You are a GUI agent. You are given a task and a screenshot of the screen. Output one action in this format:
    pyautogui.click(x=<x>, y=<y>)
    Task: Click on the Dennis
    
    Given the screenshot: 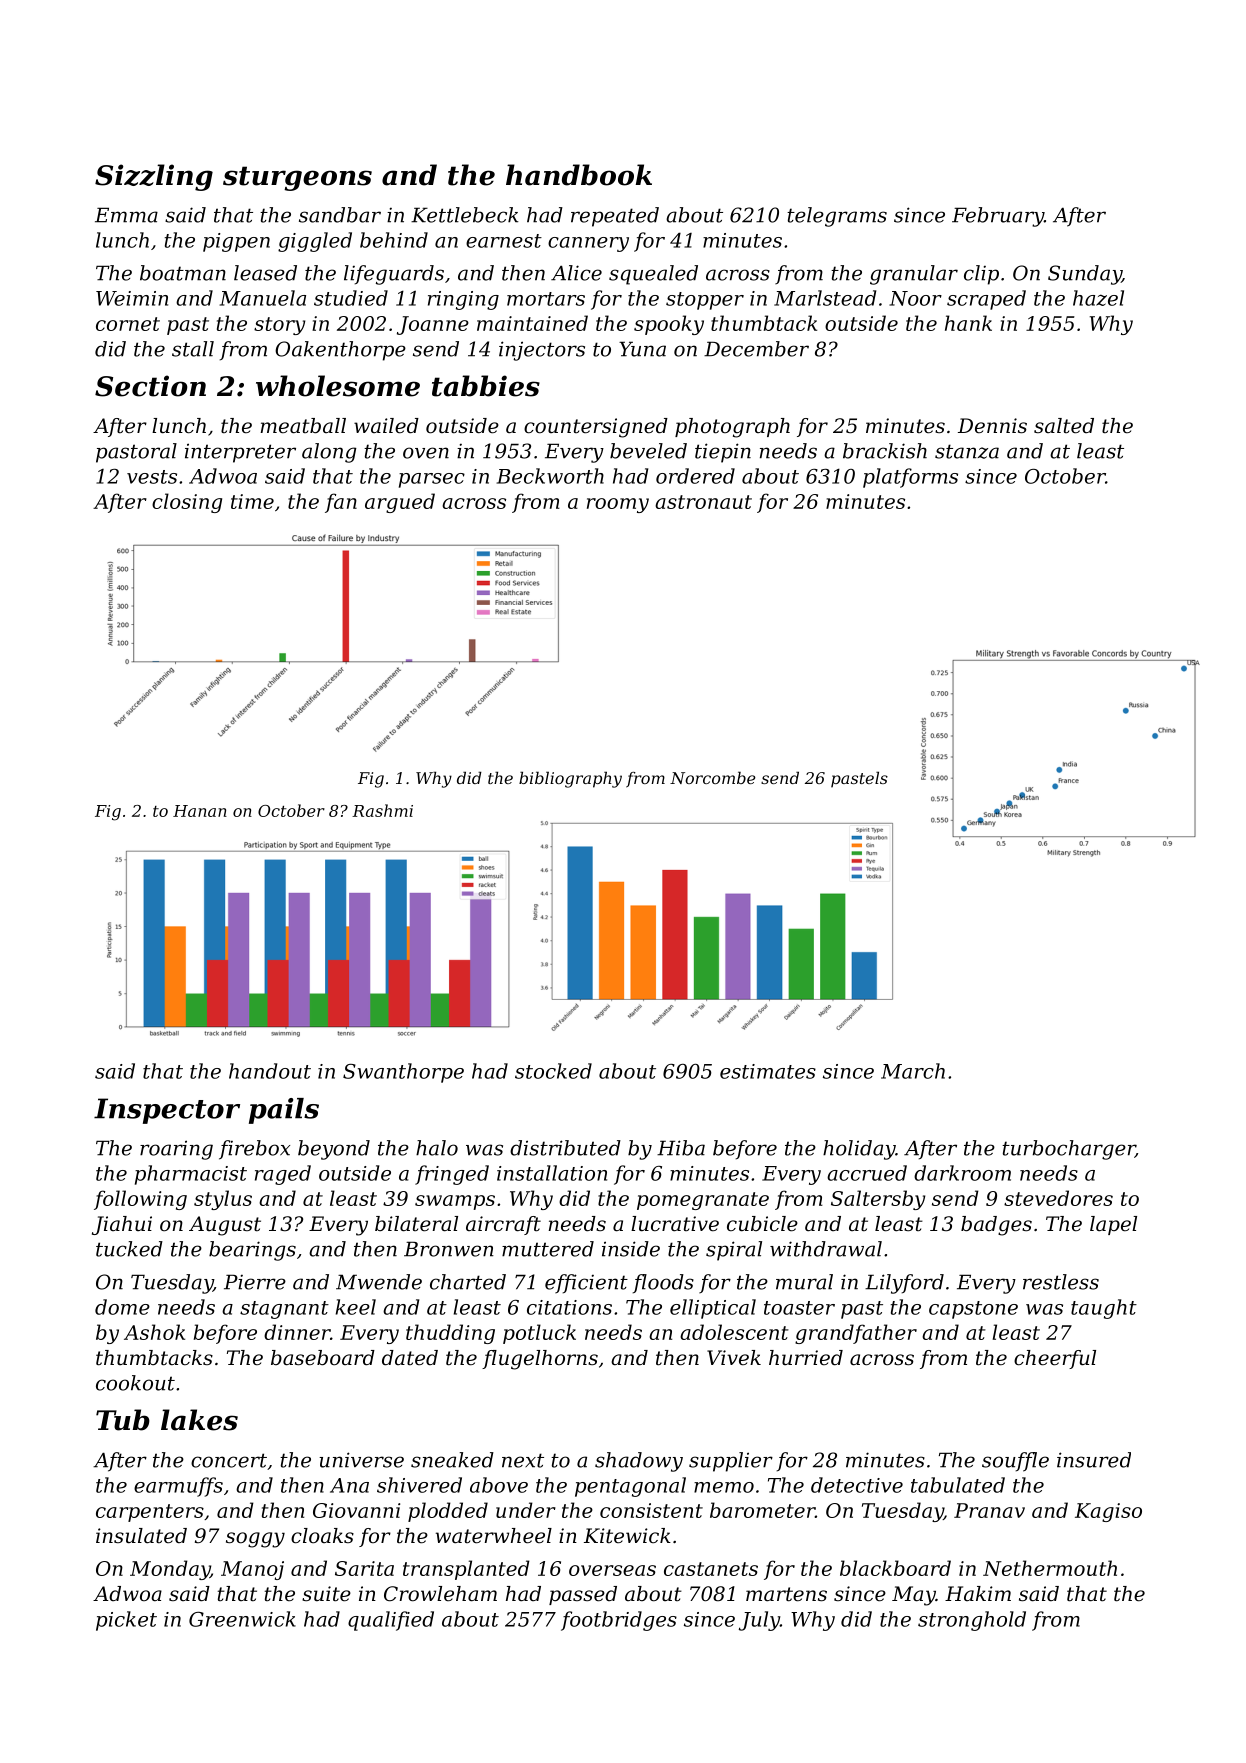 What is the action you would take?
    pyautogui.click(x=992, y=426)
